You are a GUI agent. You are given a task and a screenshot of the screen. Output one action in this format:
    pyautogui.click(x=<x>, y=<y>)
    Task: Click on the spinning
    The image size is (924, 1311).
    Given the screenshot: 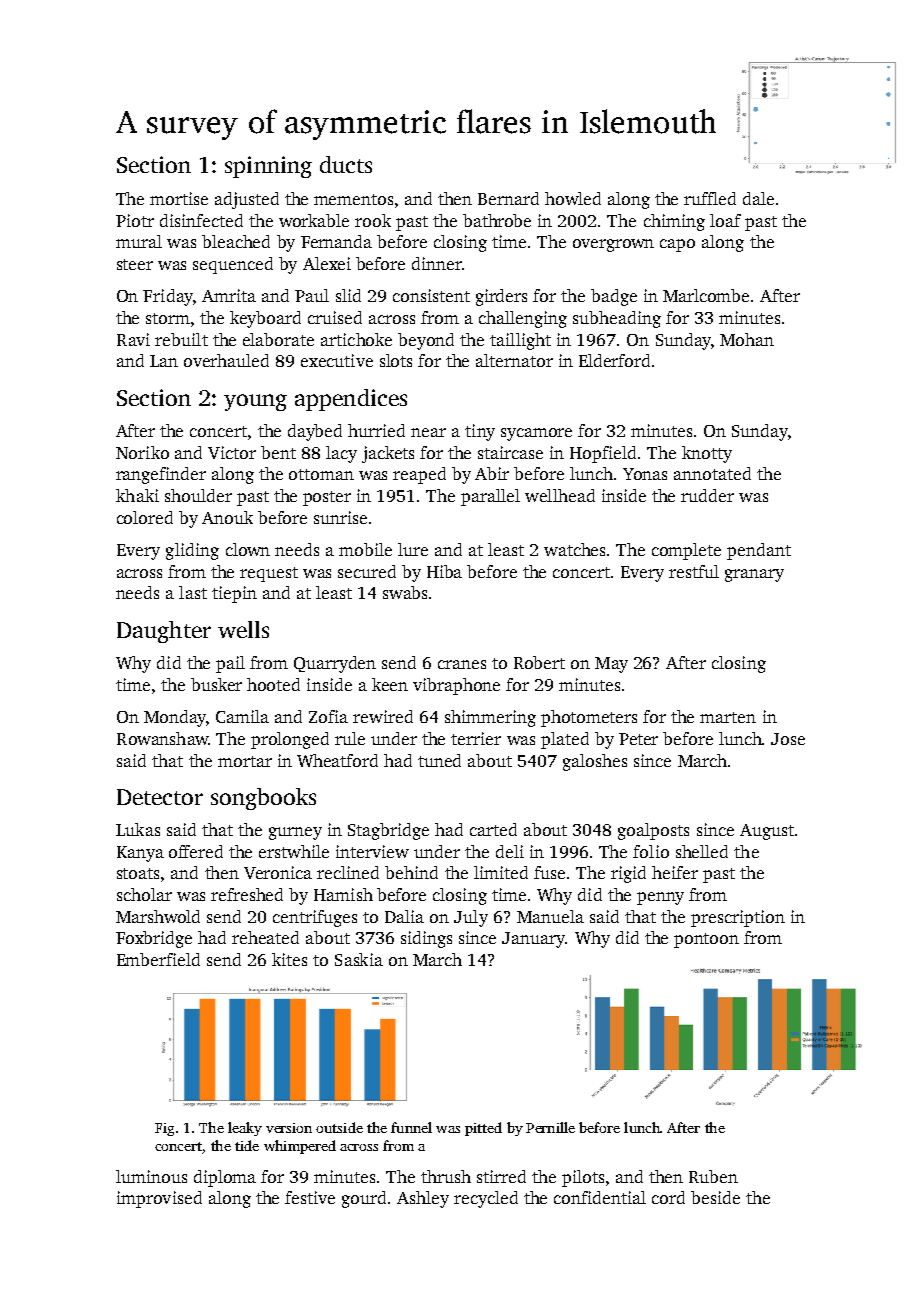 What is the action you would take?
    pyautogui.click(x=268, y=167)
